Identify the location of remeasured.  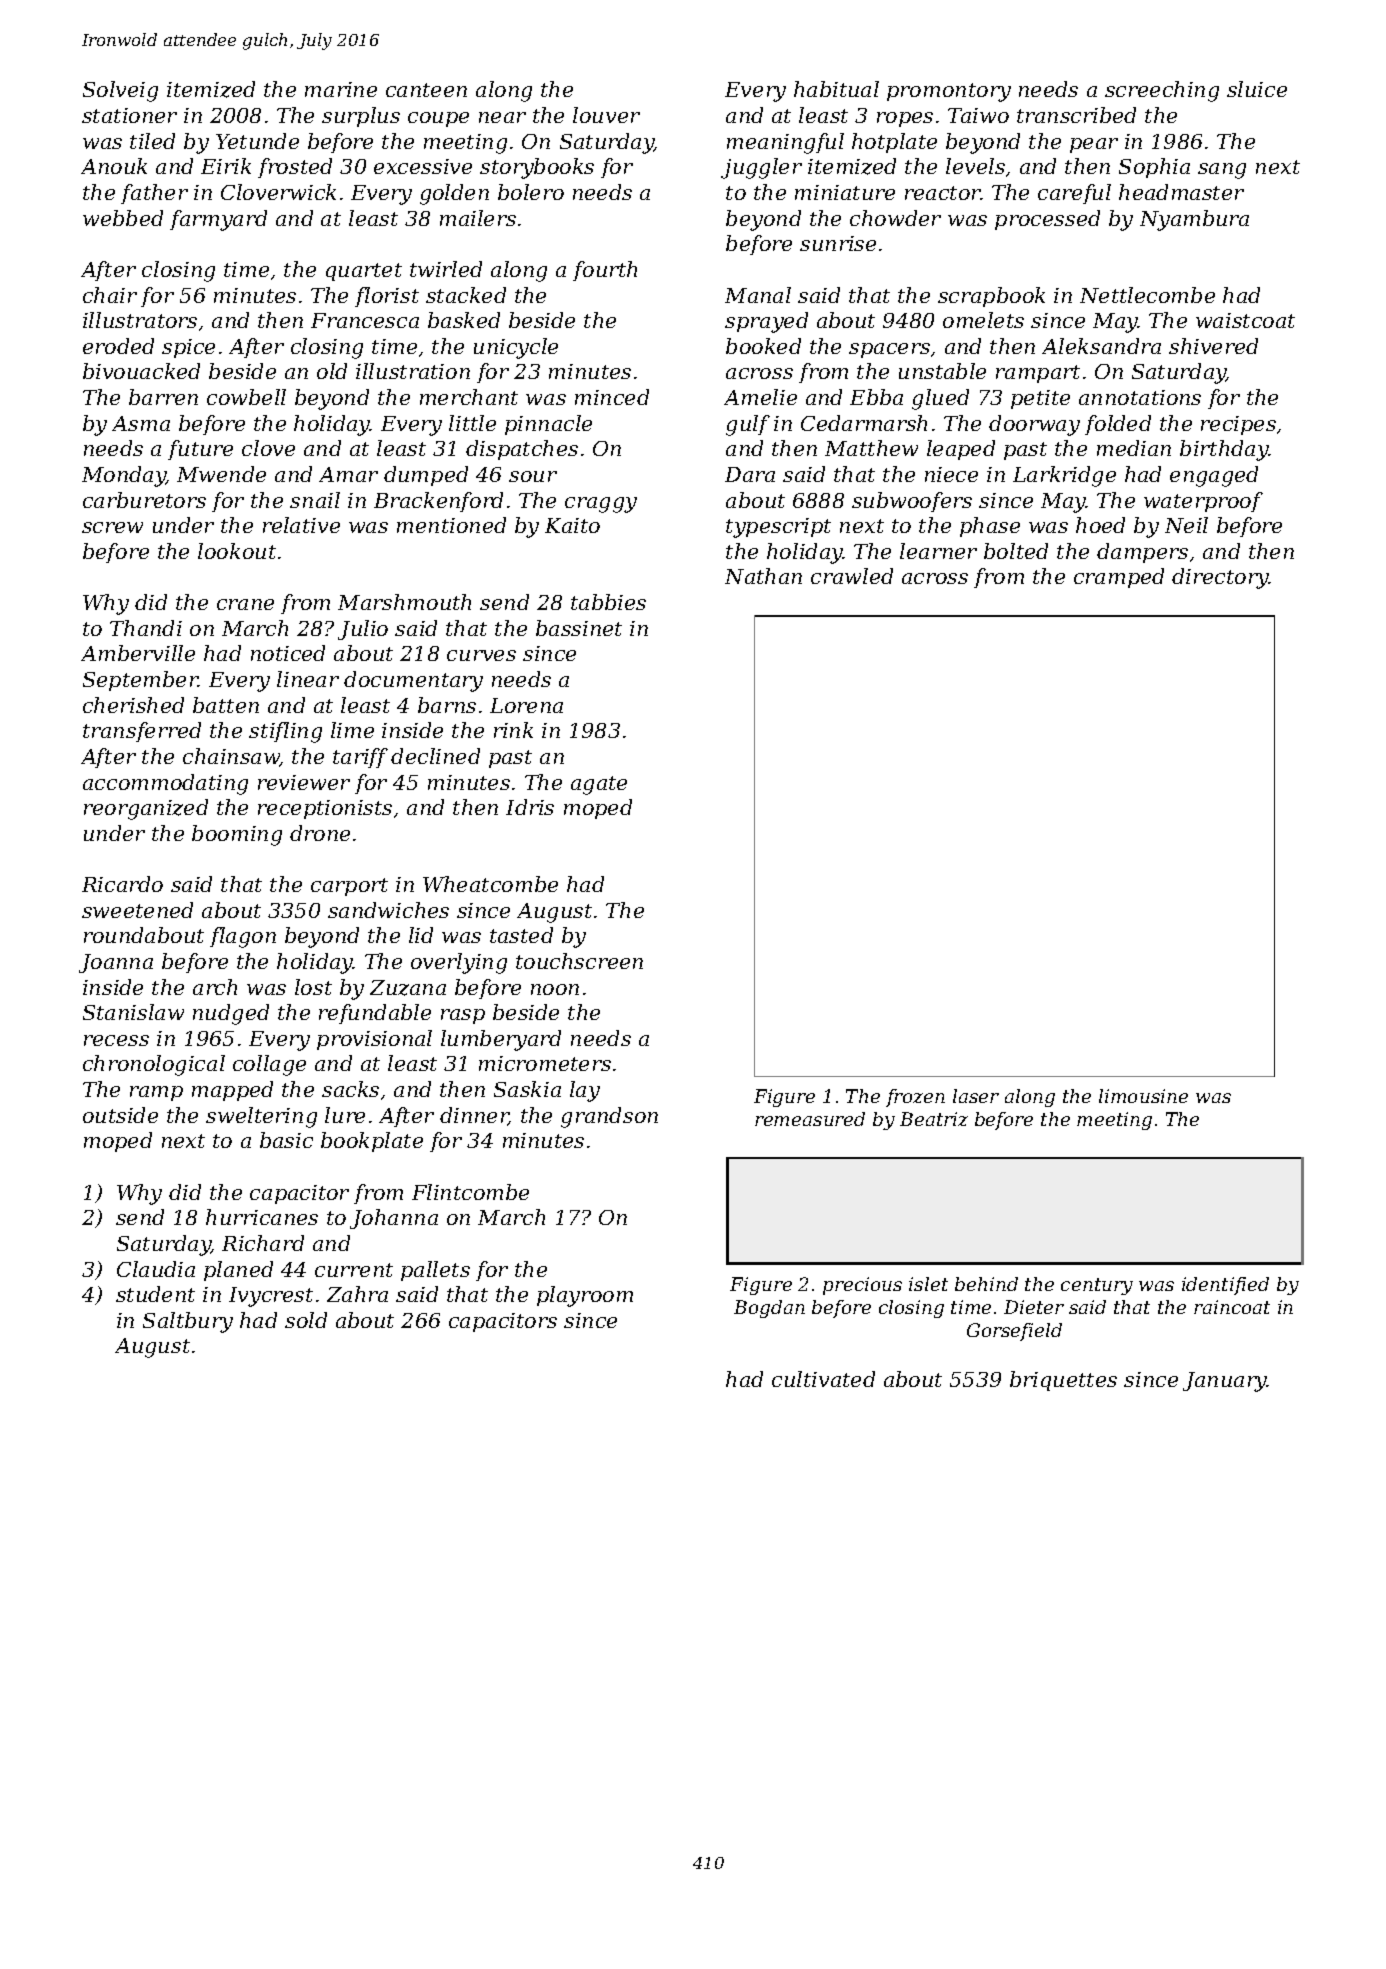
(810, 1119).
